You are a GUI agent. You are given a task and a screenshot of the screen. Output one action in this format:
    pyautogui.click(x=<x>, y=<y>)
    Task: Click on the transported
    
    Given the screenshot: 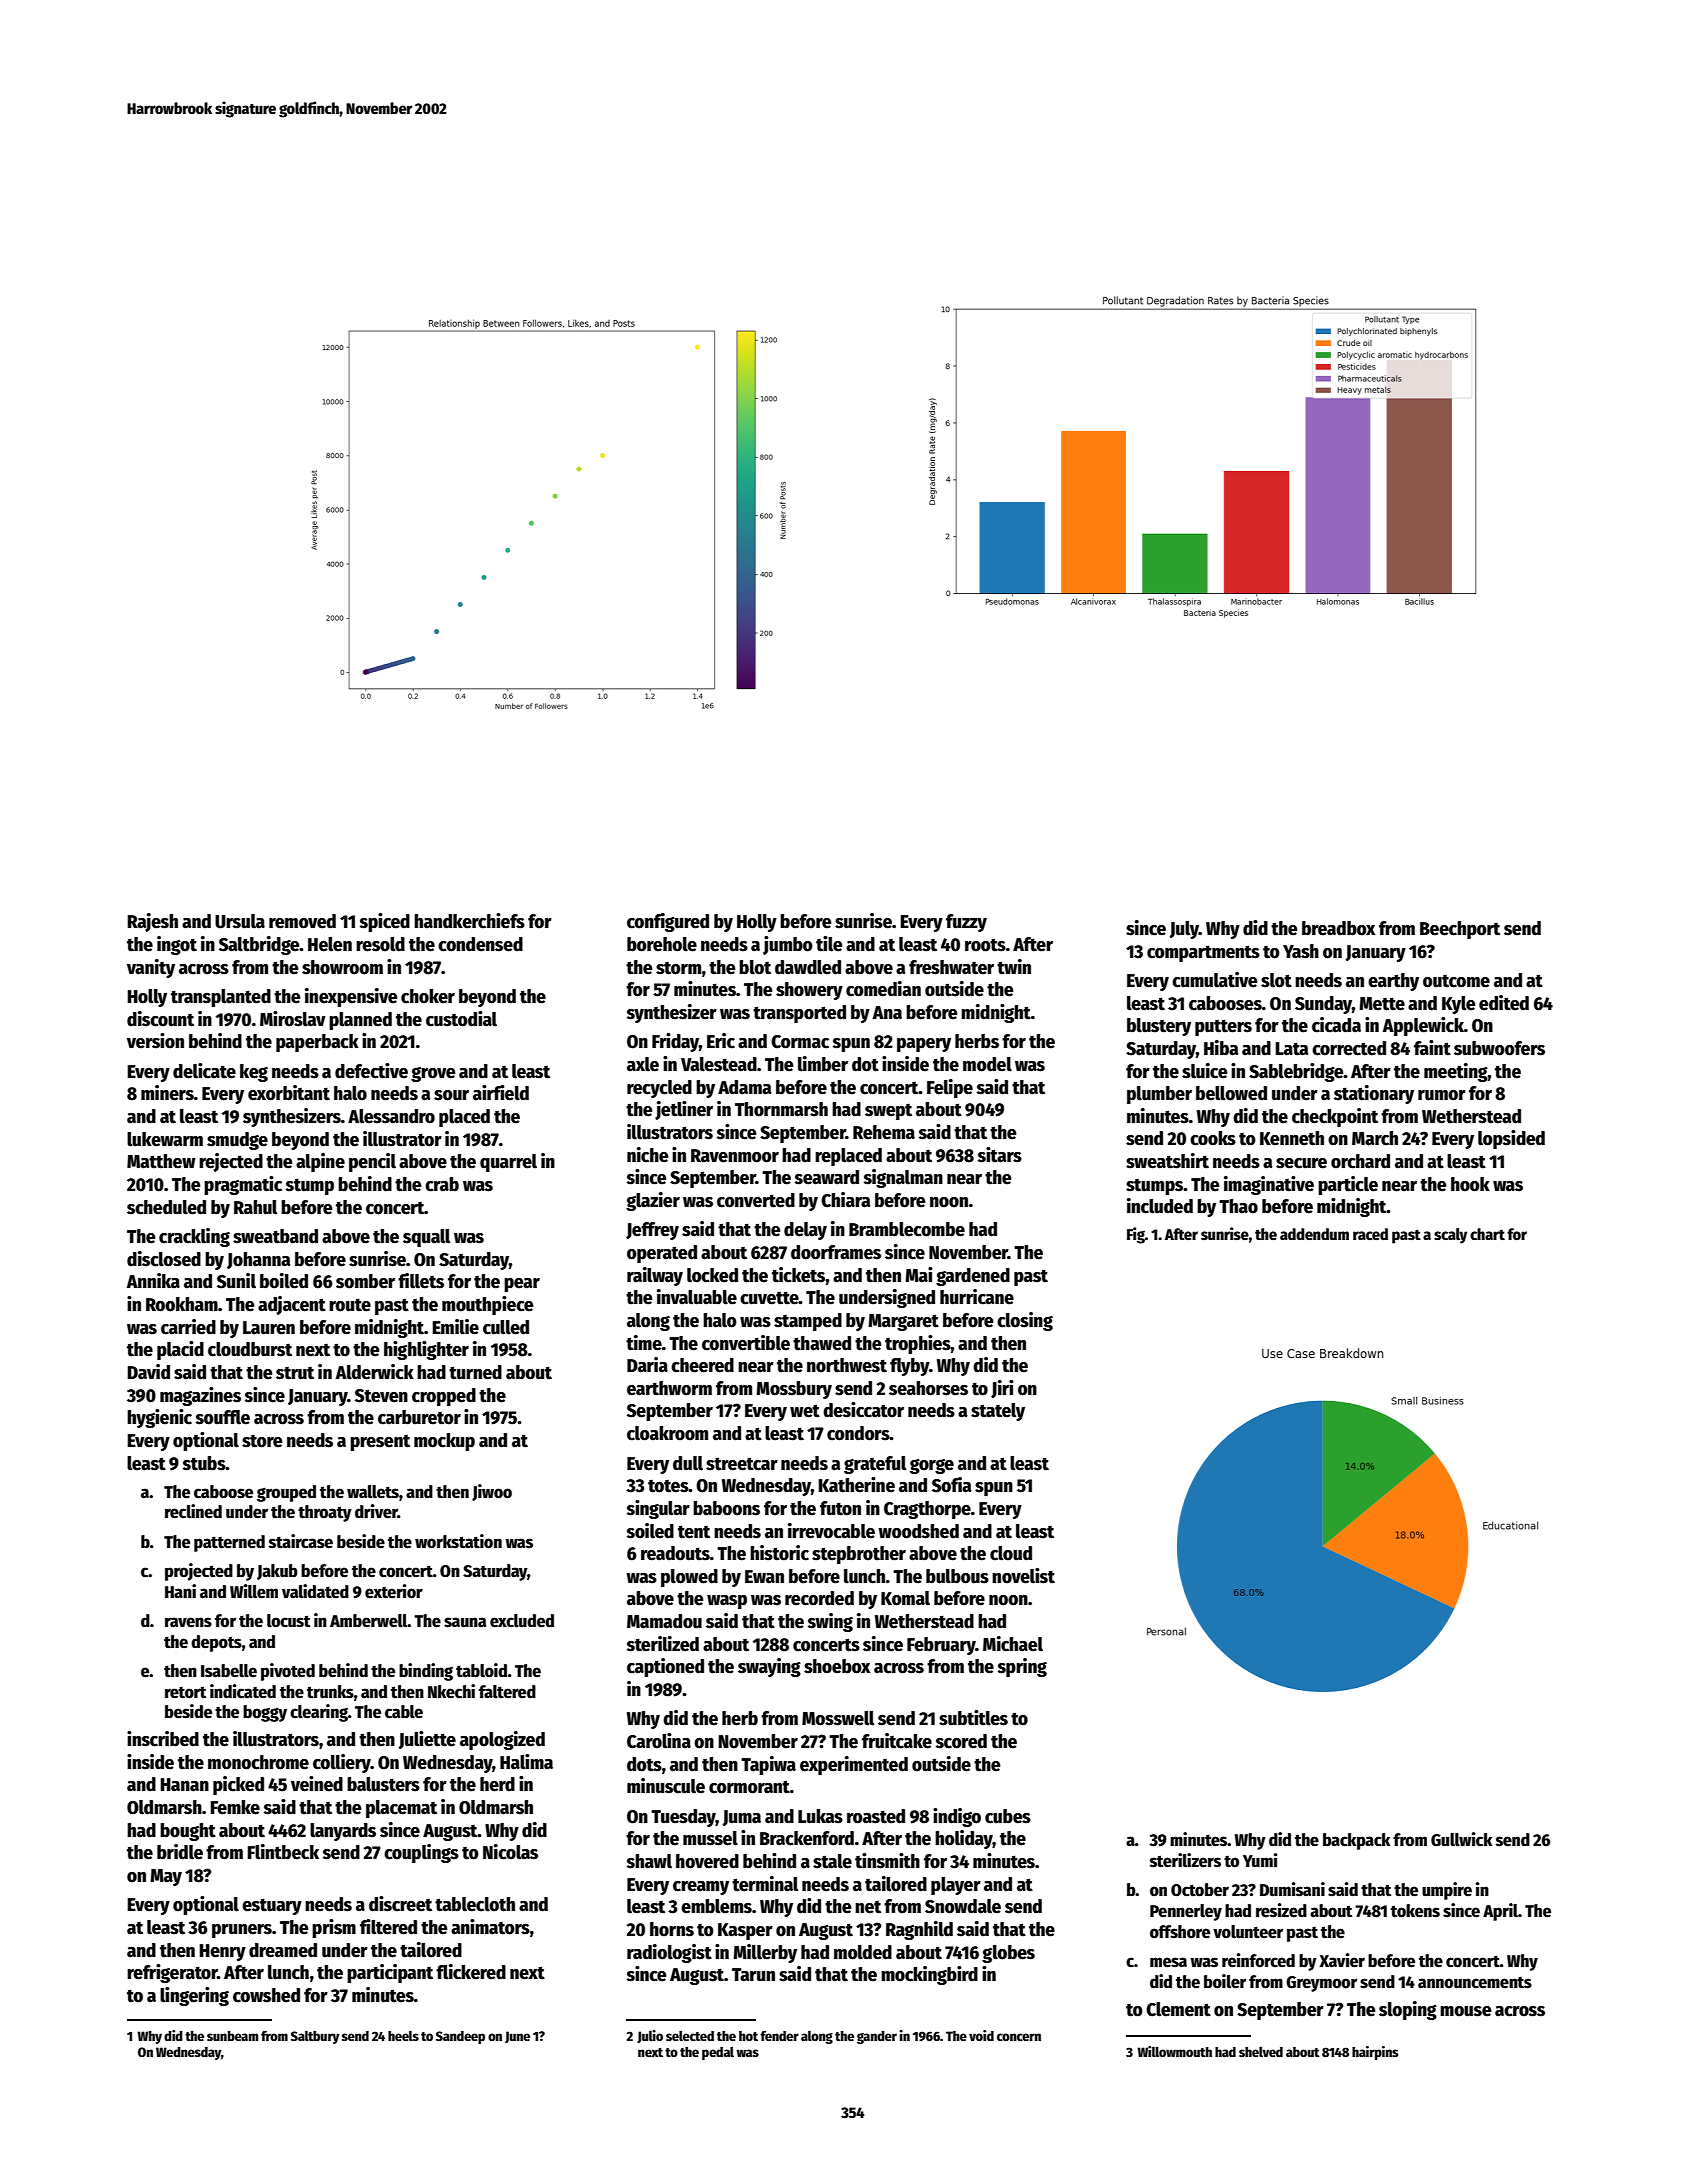 What is the action you would take?
    pyautogui.click(x=799, y=1014)
